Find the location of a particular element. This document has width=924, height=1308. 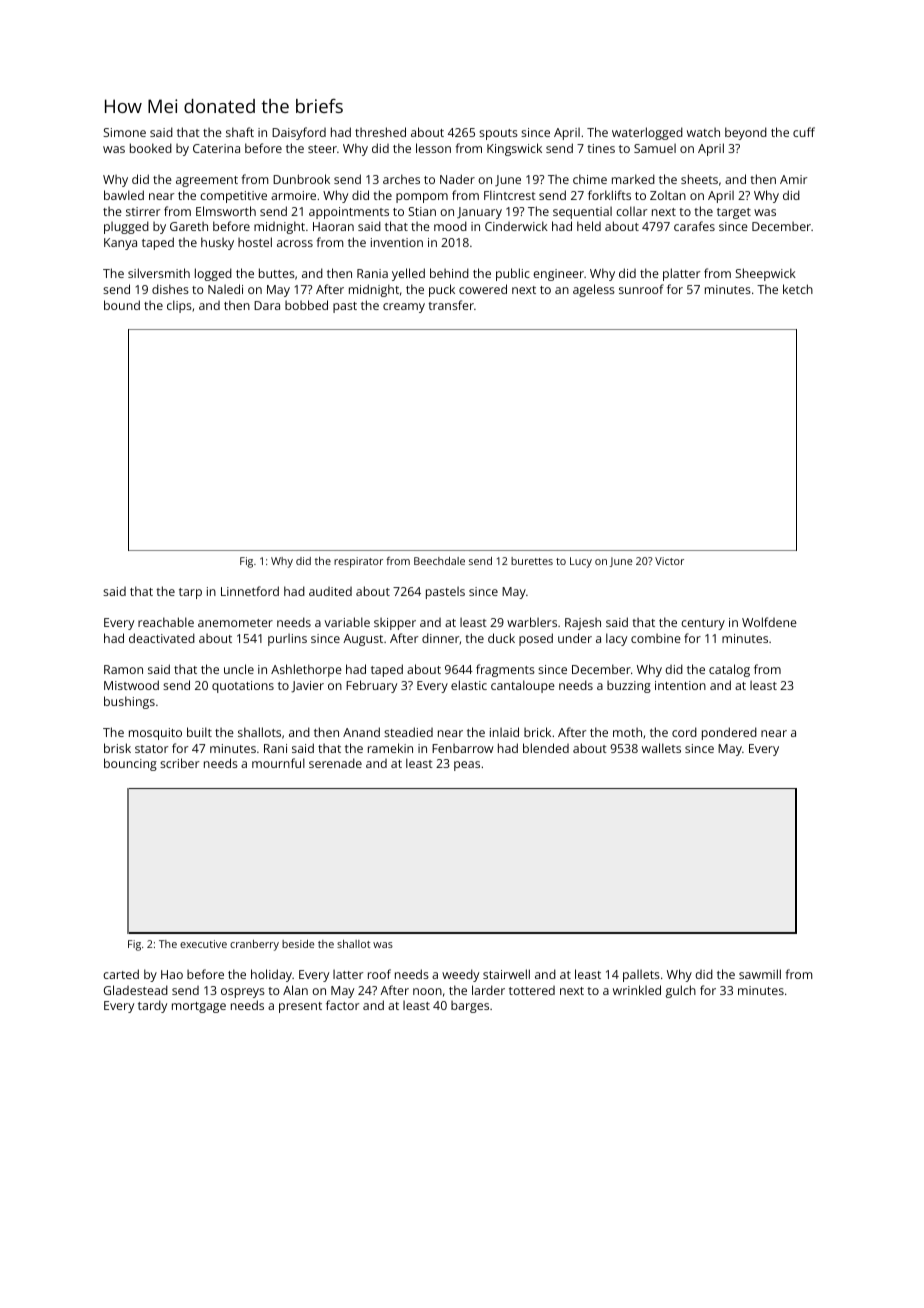

wrinkled is located at coordinates (637, 990).
